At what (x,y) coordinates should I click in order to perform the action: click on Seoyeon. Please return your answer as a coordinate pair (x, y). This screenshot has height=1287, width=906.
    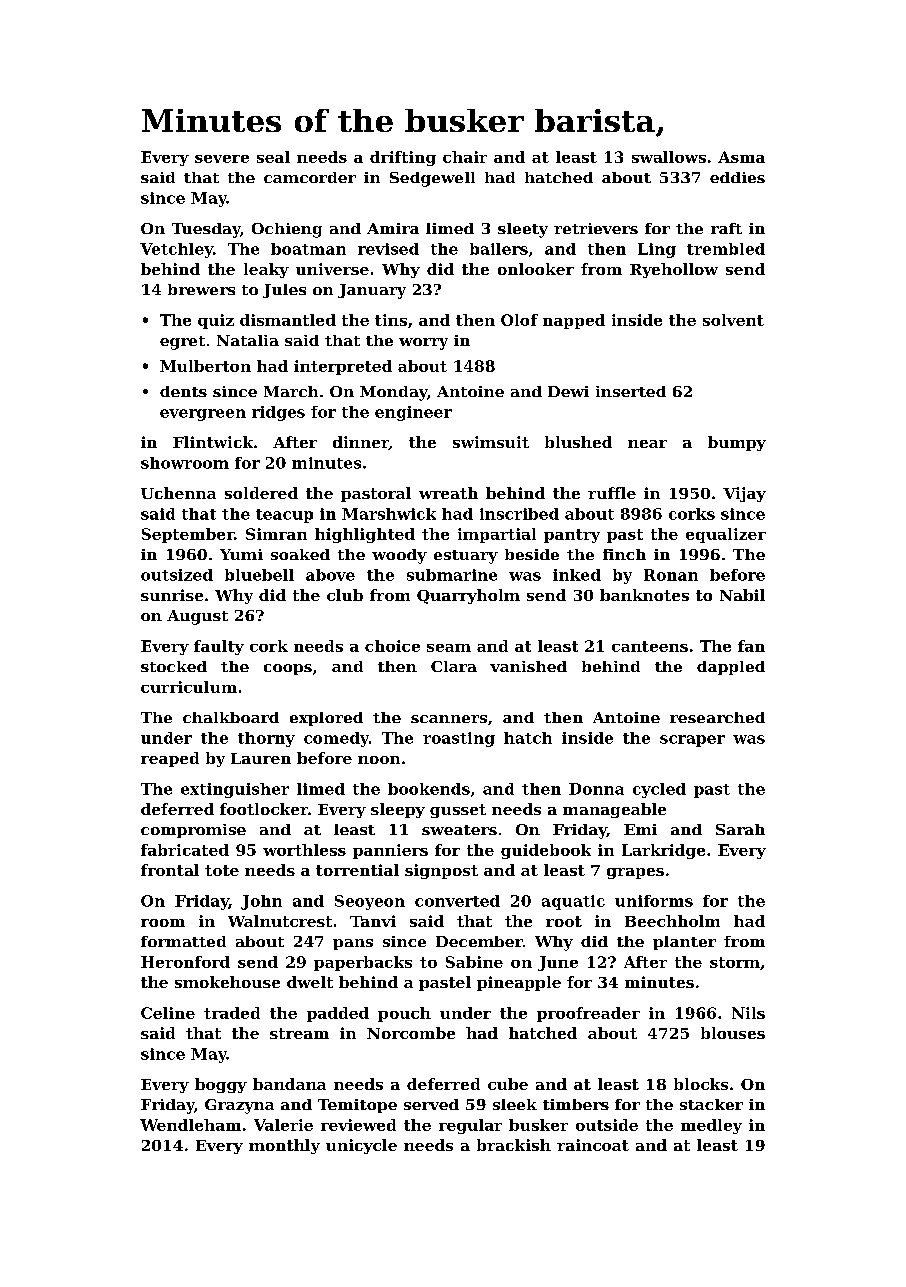
    Looking at the image, I should click on (370, 902).
